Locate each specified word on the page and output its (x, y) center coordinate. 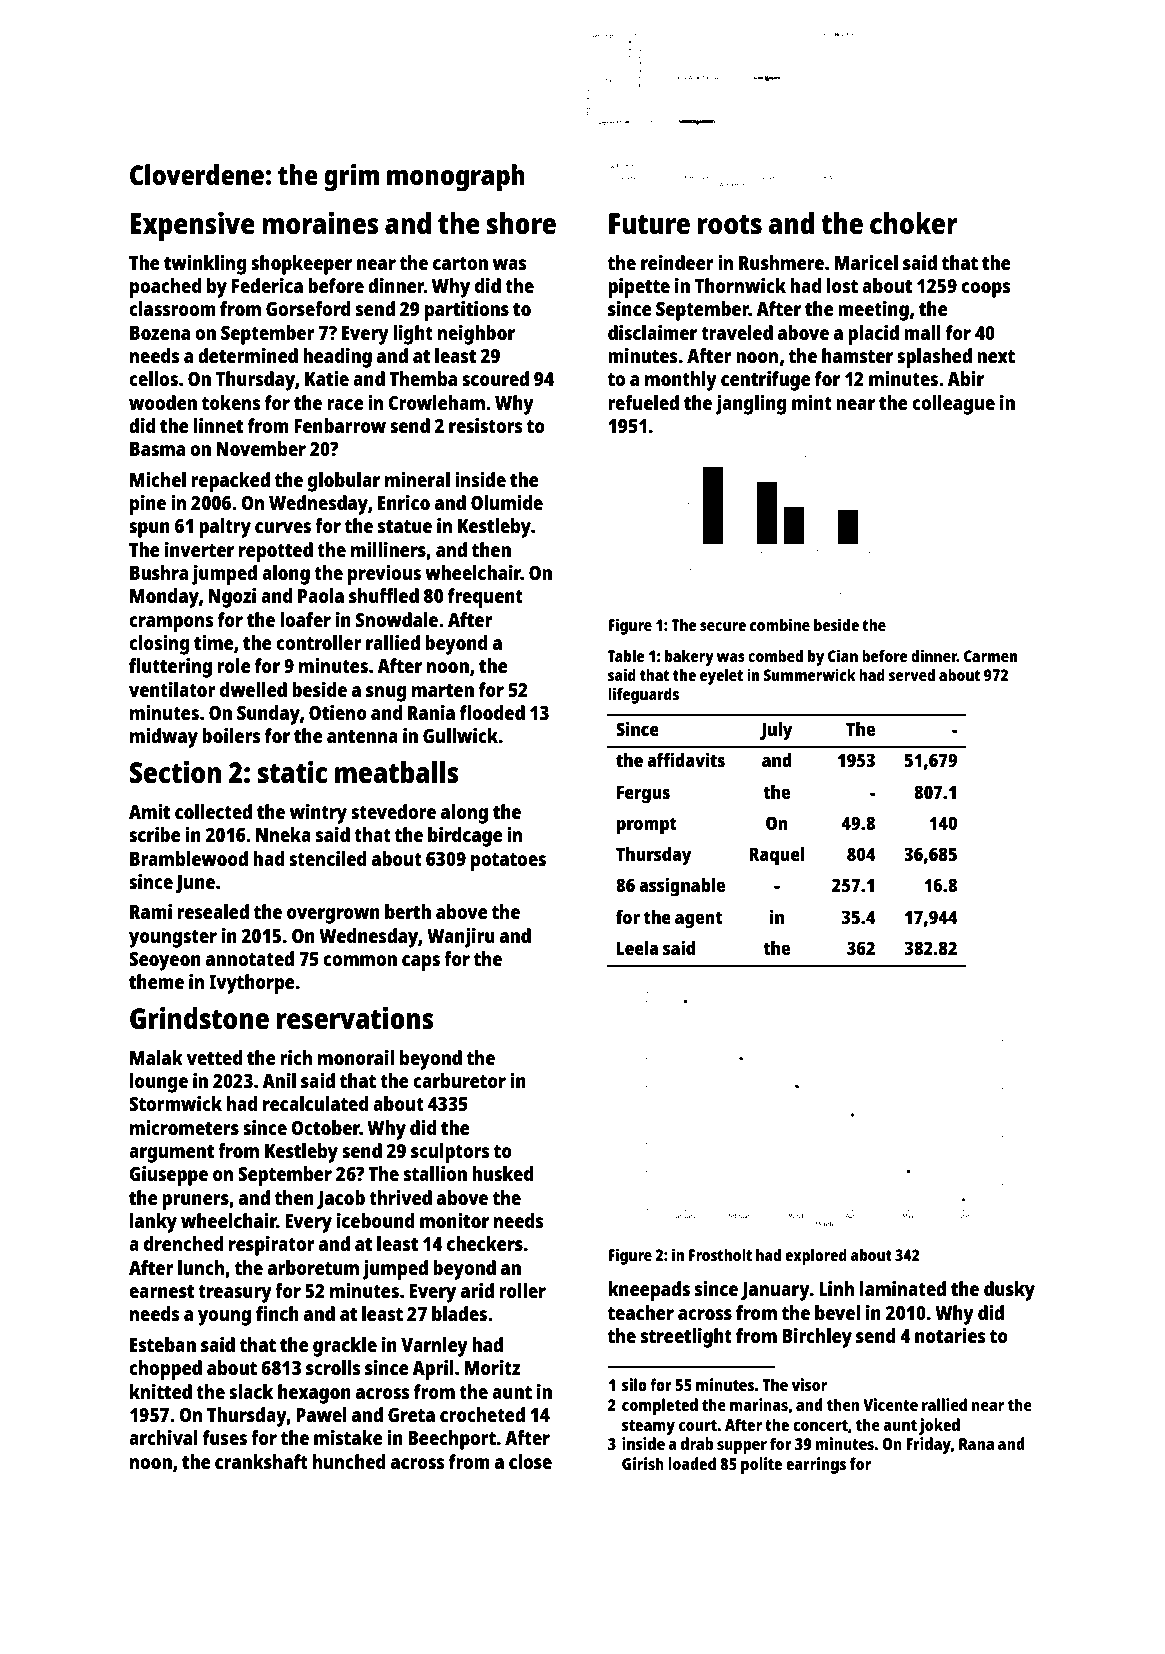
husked (502, 1173)
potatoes (508, 862)
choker (914, 223)
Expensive (192, 226)
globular (344, 482)
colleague (953, 405)
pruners (195, 1202)
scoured (495, 378)
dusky (1009, 1291)
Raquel (777, 856)
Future (649, 223)
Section (175, 771)
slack (251, 1391)
